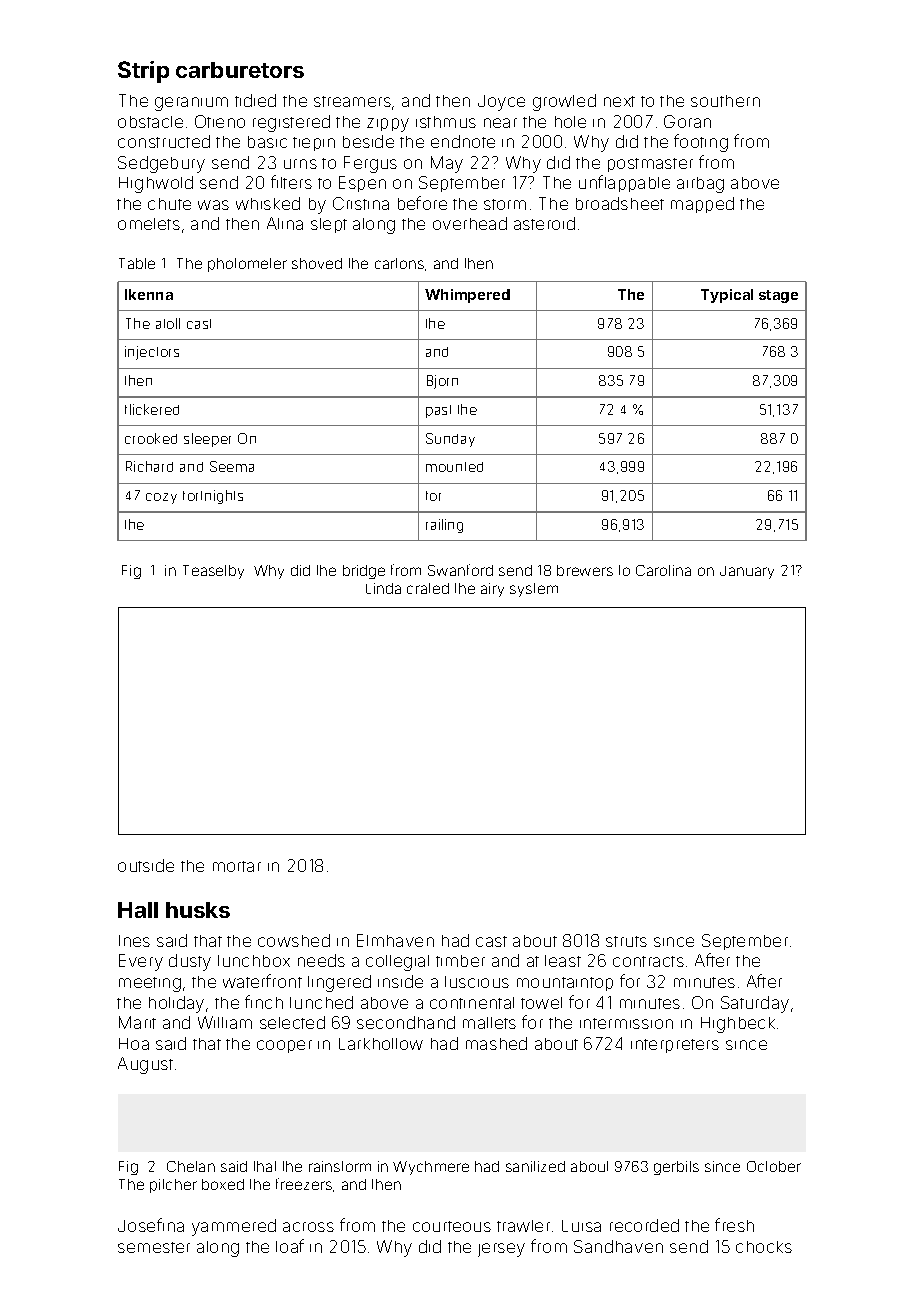 The width and height of the document is (924, 1308). I want to click on loaf, so click(290, 1246).
